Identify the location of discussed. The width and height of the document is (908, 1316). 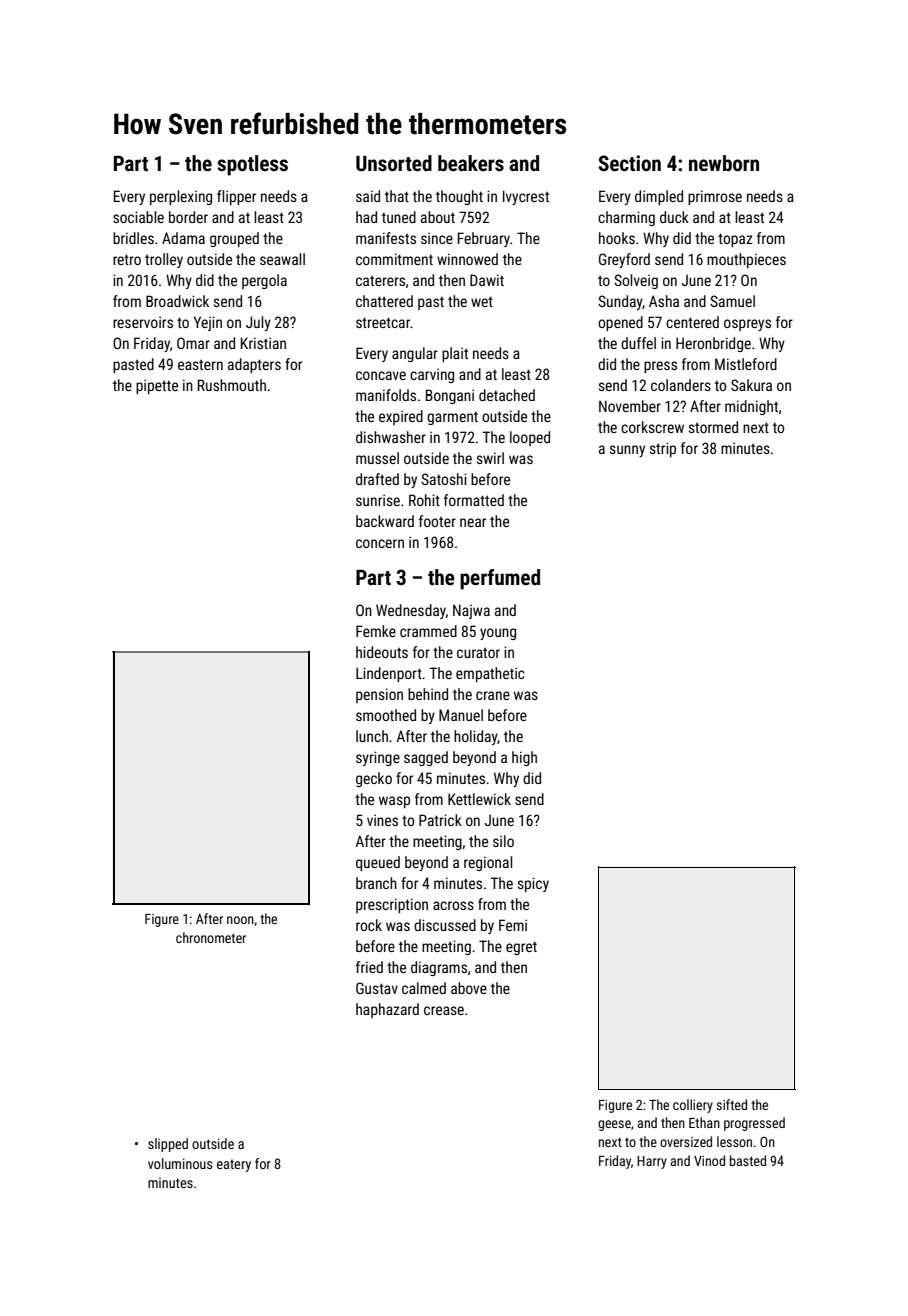
(445, 925).
